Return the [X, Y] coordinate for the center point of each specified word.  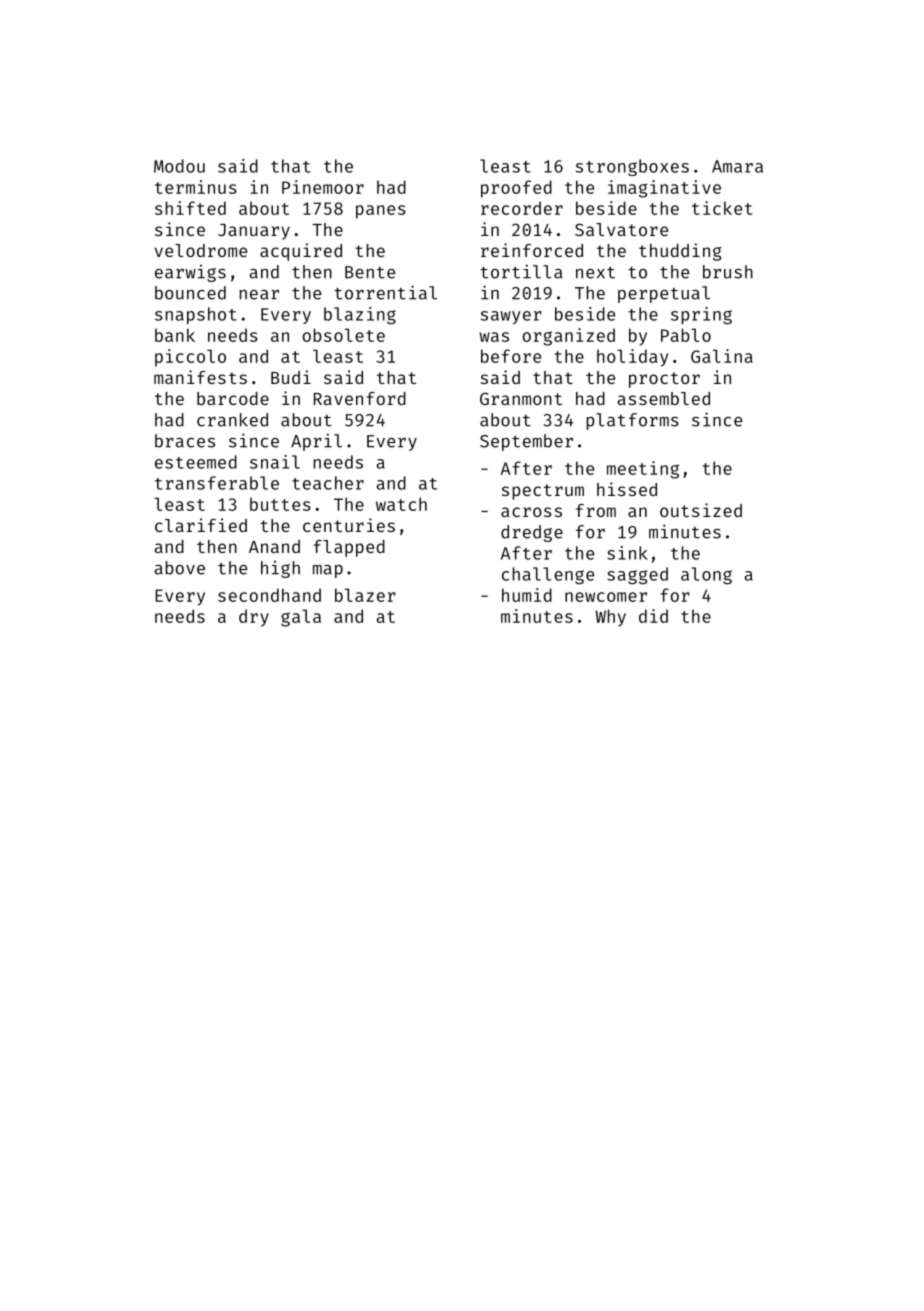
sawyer [511, 317]
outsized [701, 510]
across [531, 512]
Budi [291, 377]
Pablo [686, 335]
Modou [179, 166]
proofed [516, 189]
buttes [280, 504]
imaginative [664, 189]
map [328, 571]
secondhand [269, 595]
